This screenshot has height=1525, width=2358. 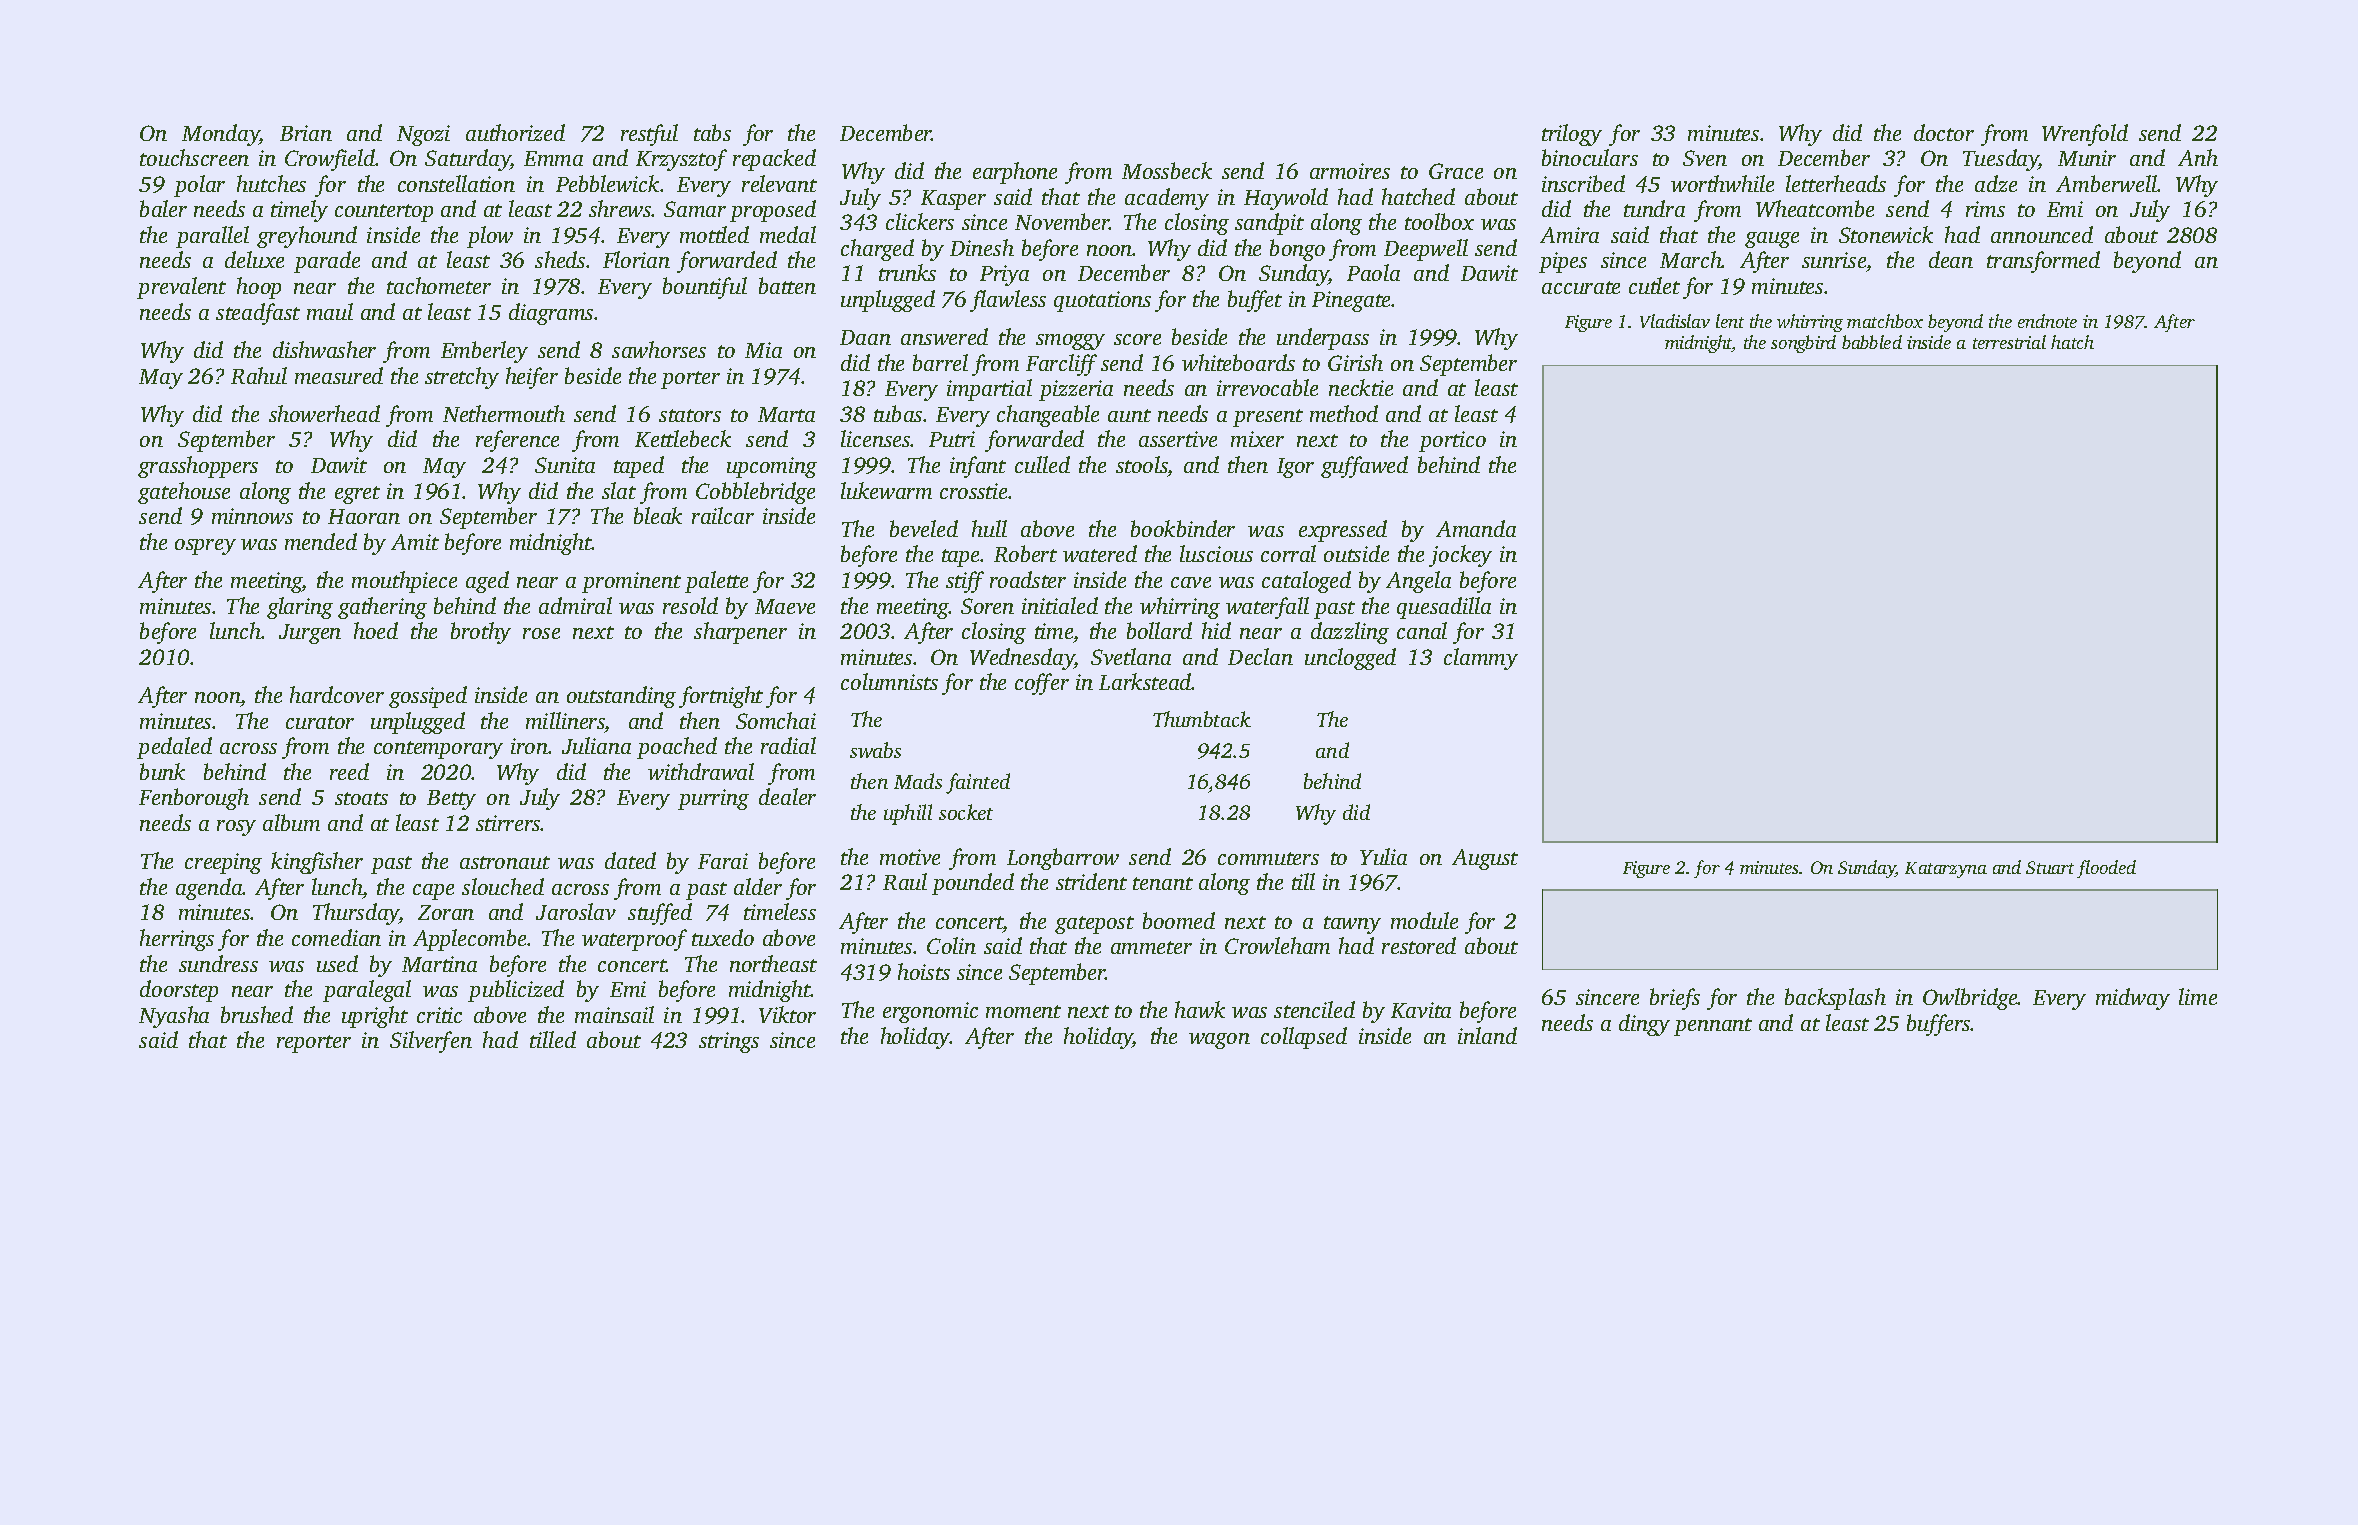 I want to click on bleak, so click(x=658, y=515).
